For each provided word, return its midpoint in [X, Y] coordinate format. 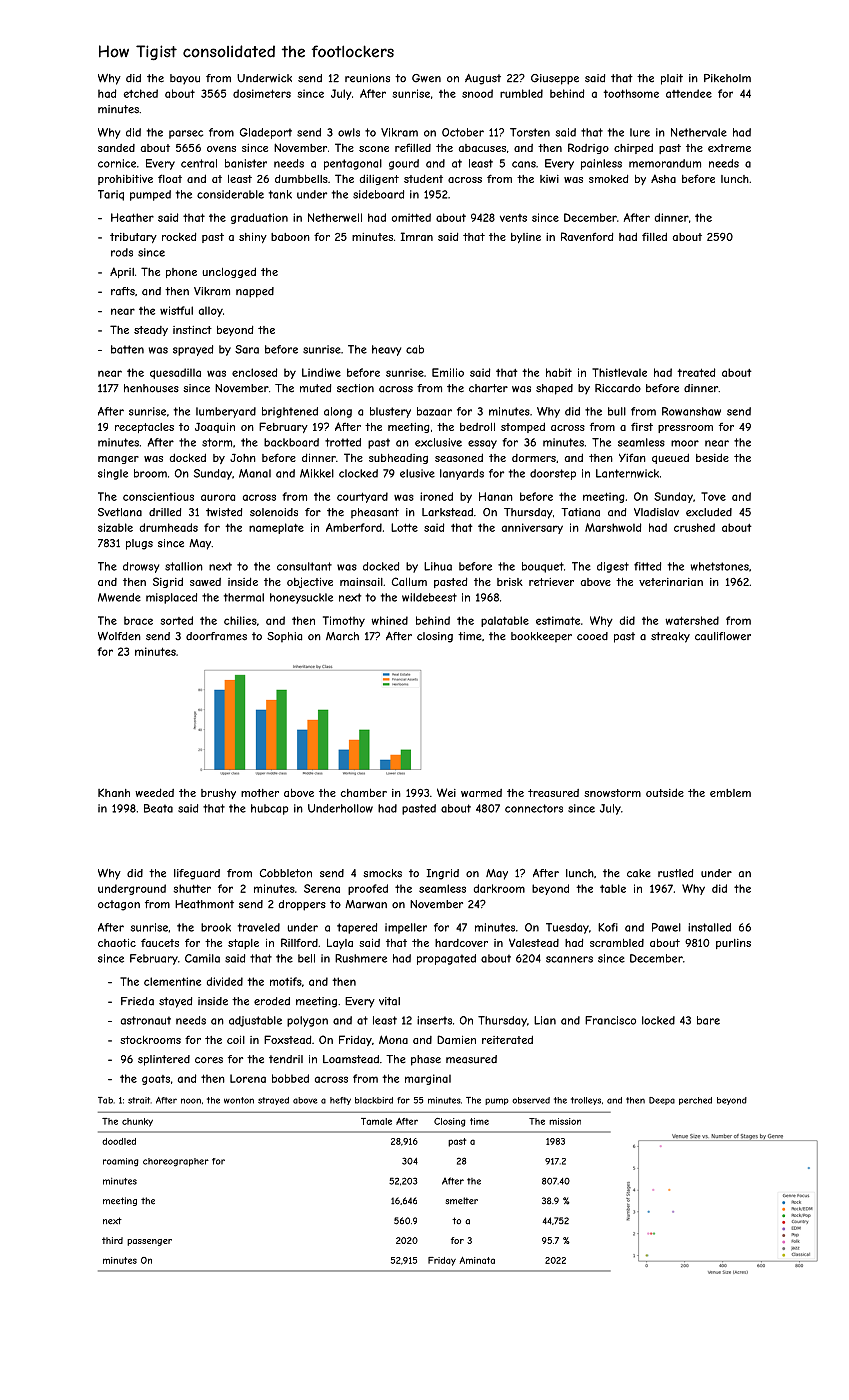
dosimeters [262, 93]
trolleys [586, 1101]
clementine [172, 981]
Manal [255, 473]
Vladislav [656, 512]
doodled [119, 1141]
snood [477, 93]
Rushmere [361, 958]
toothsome [631, 93]
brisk [510, 582]
